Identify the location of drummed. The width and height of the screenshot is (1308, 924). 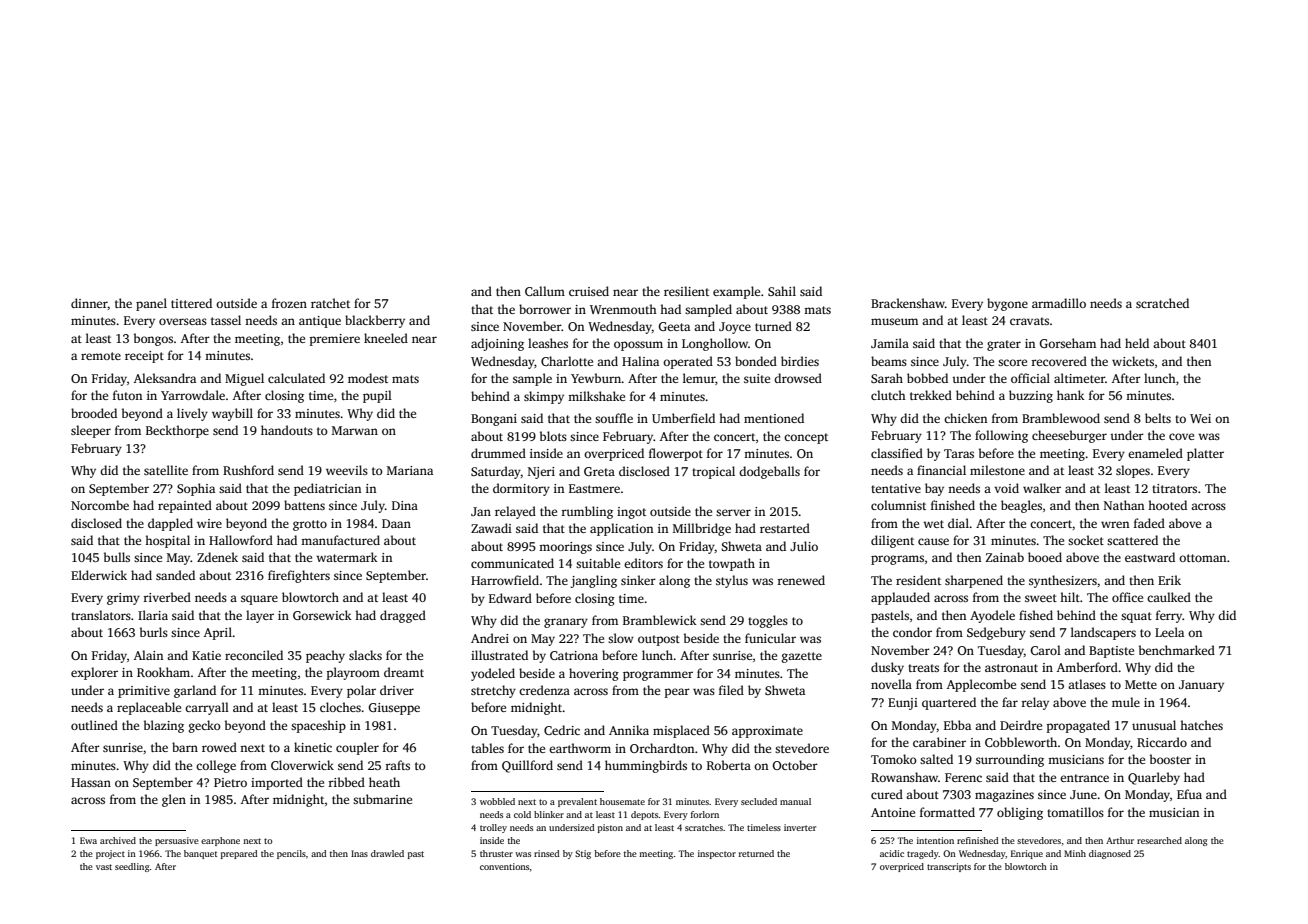
(498, 453).
